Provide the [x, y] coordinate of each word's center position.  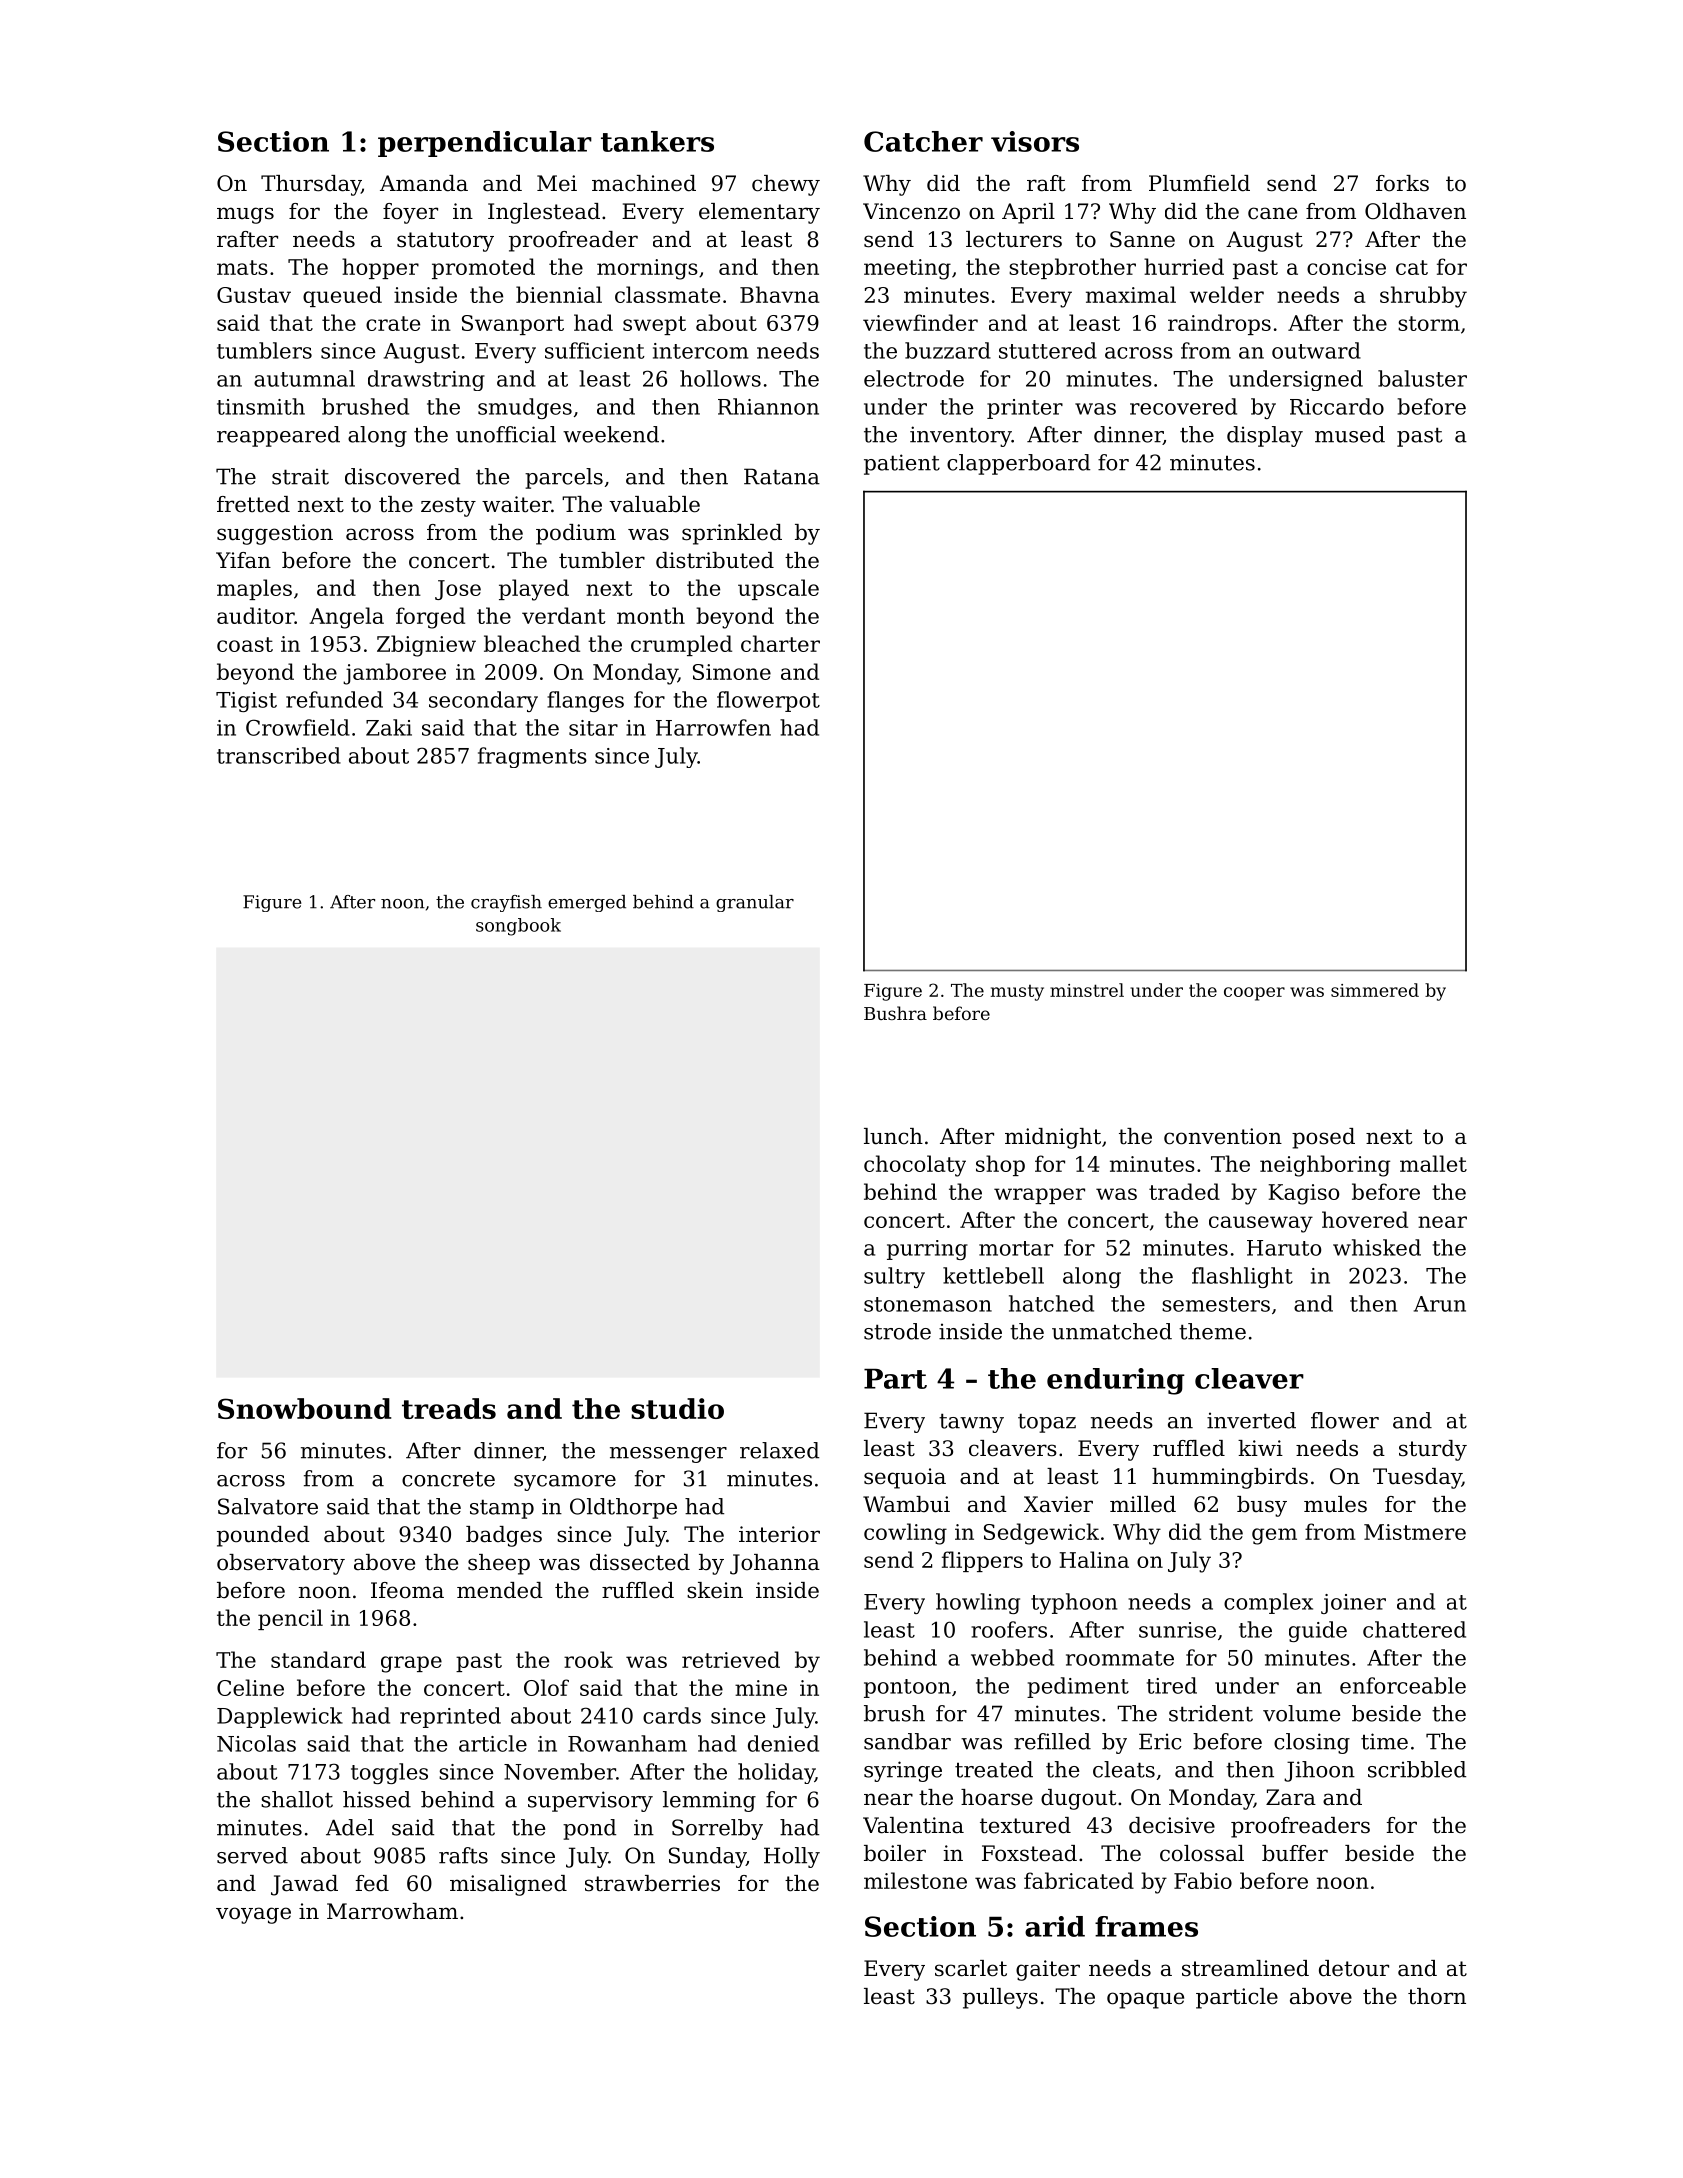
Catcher [923, 141]
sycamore [565, 1483]
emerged [587, 903]
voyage [253, 1915]
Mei [557, 183]
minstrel [1087, 990]
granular [755, 903]
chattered [1414, 1629]
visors [1035, 141]
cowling [905, 1534]
